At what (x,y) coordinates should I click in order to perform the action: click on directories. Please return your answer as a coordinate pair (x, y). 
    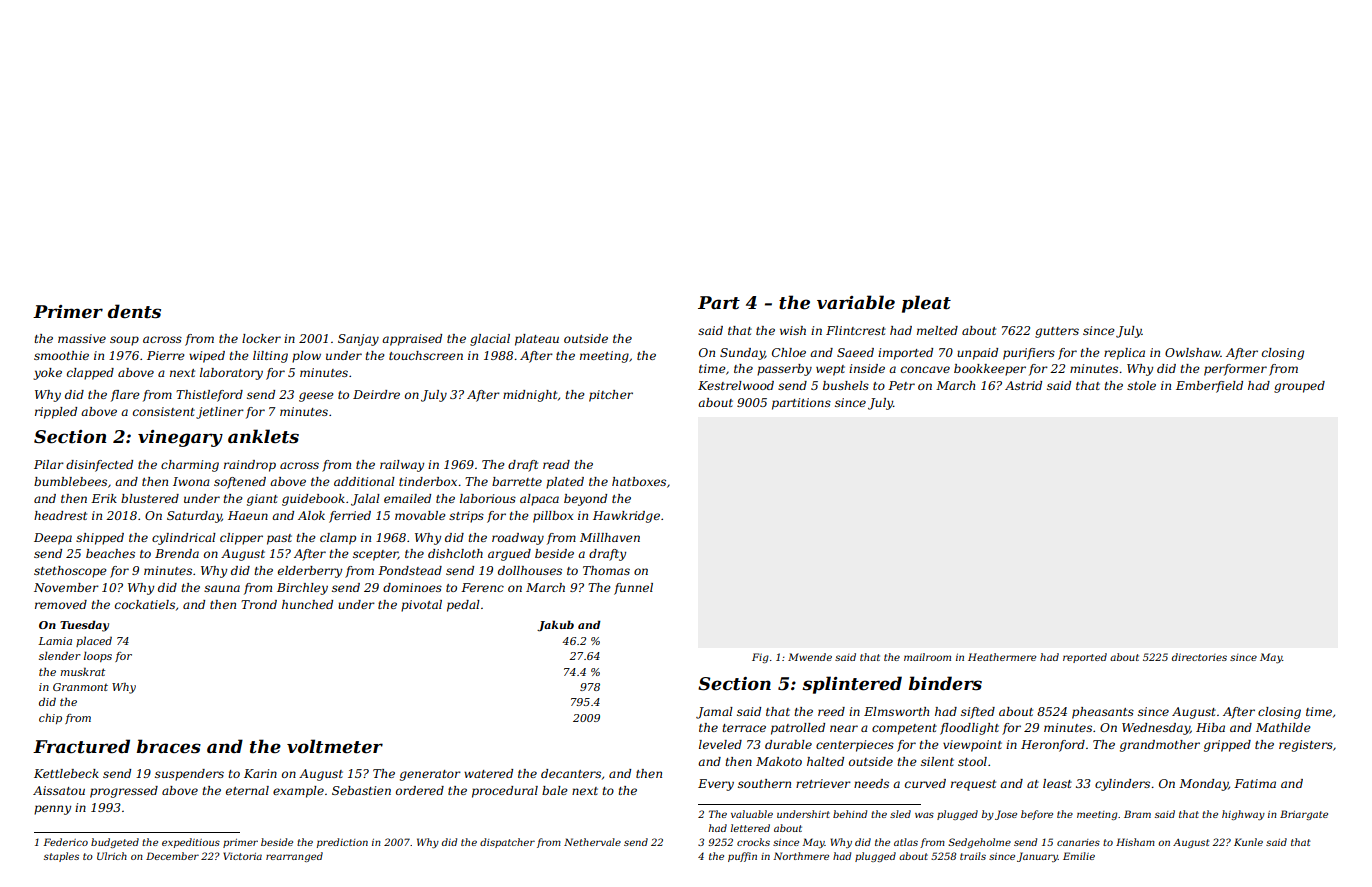
    Looking at the image, I should click on (1199, 657).
